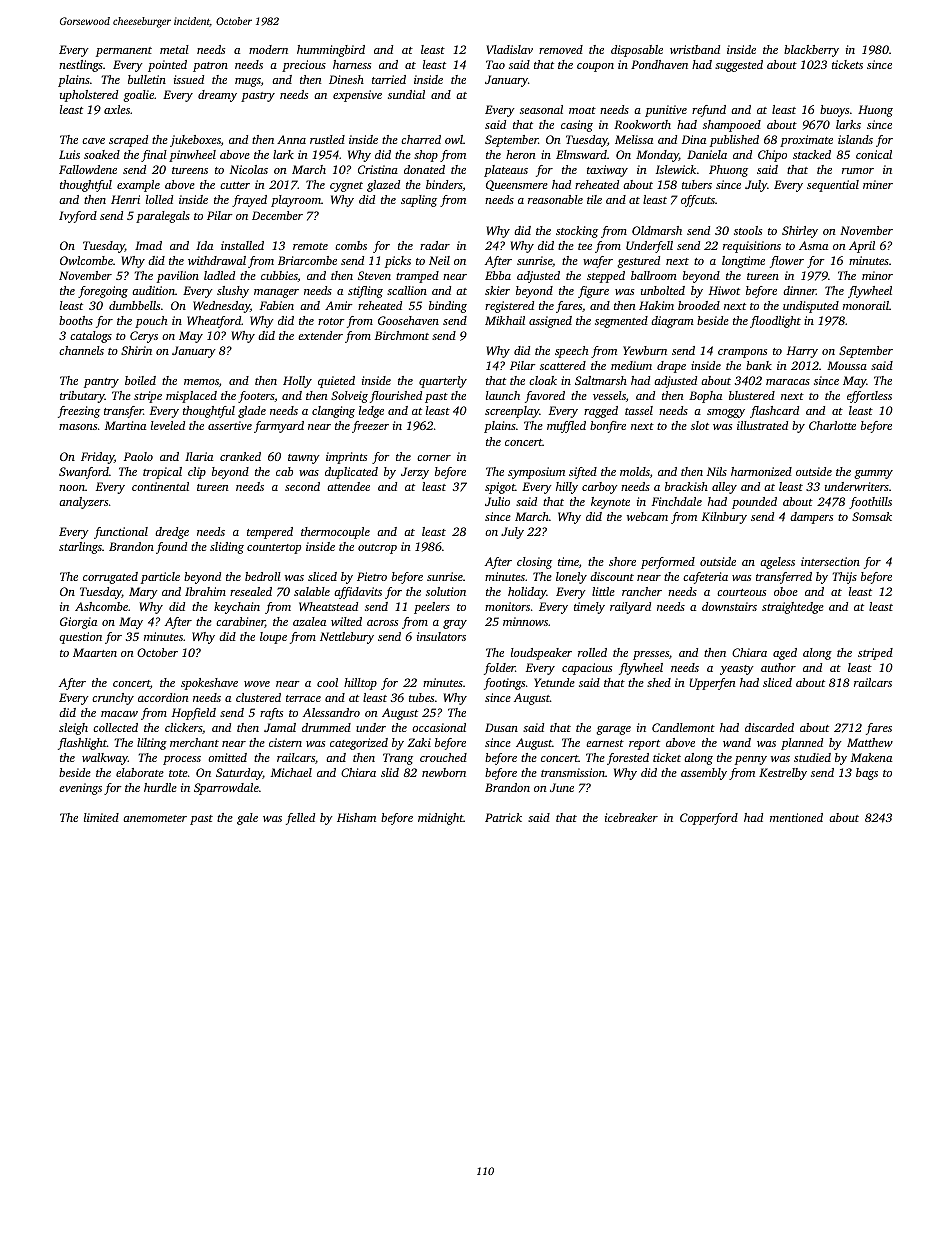 The width and height of the page is (952, 1233). What do you see at coordinates (541, 109) in the page?
I see `seasonal` at bounding box center [541, 109].
